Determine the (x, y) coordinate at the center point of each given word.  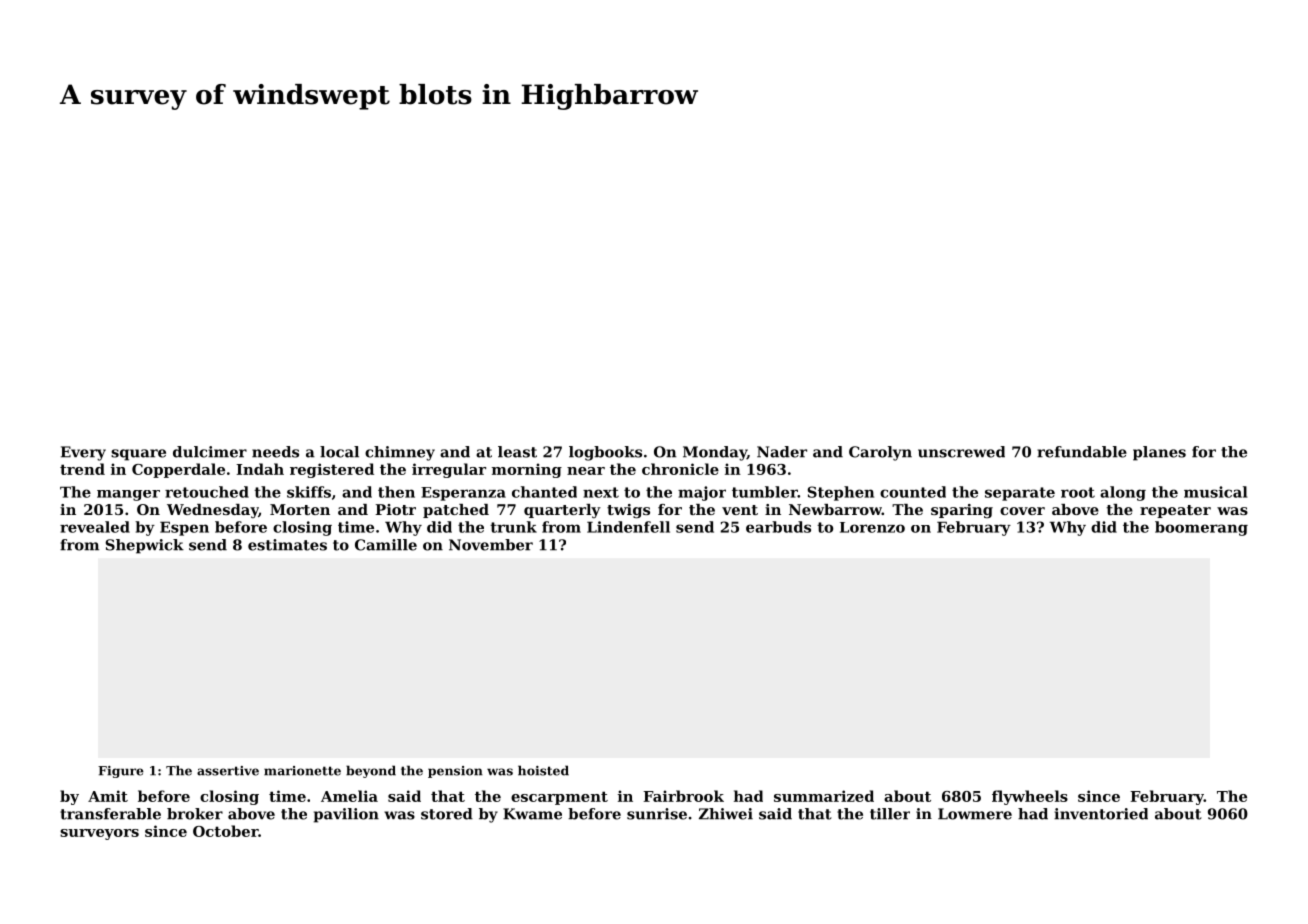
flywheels (1030, 797)
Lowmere (975, 814)
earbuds (778, 527)
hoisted (543, 770)
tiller (890, 814)
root (1078, 492)
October (225, 831)
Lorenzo (872, 527)
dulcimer (210, 452)
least (517, 452)
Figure (121, 772)
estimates (287, 545)
